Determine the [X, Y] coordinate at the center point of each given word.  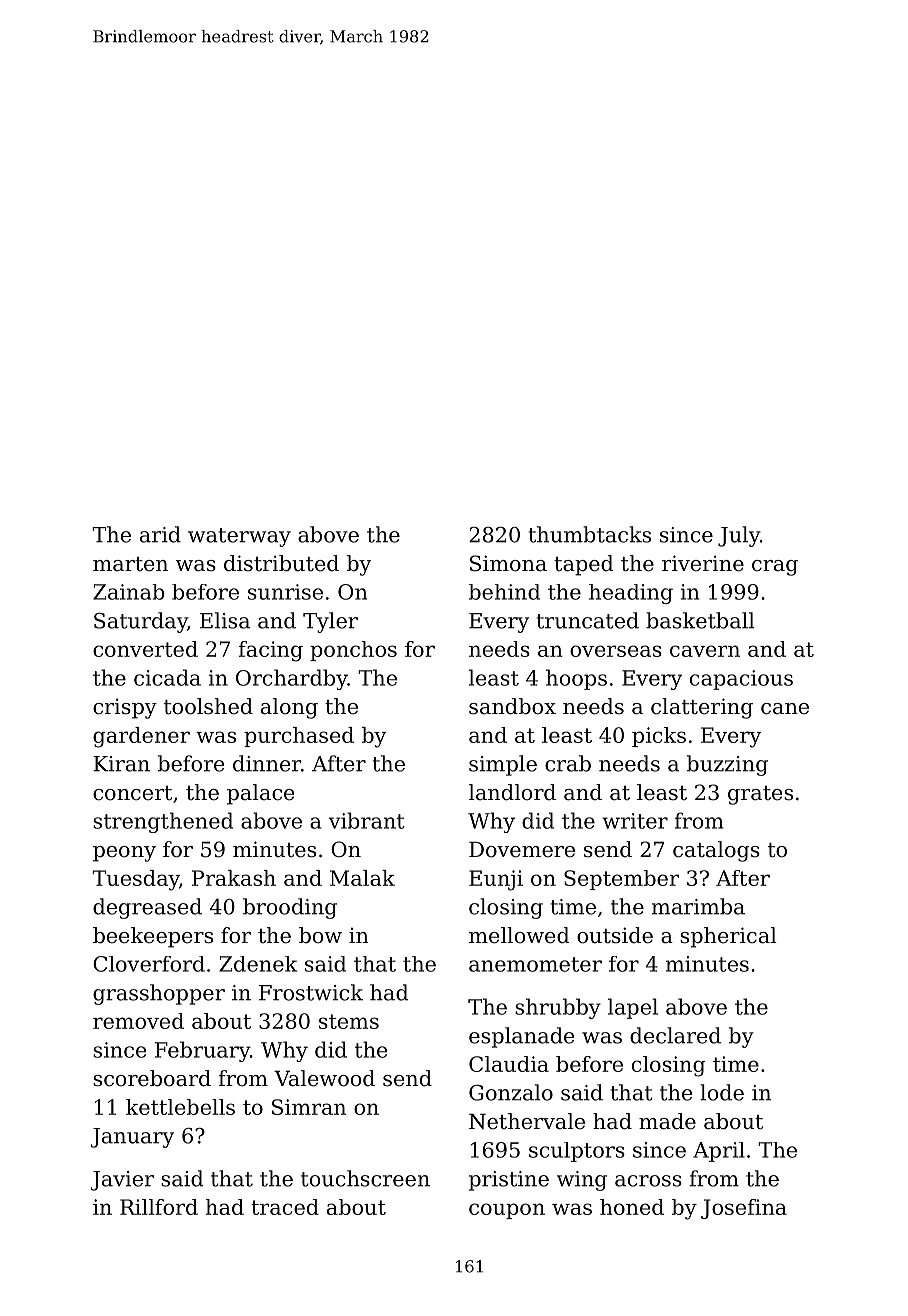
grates [760, 795]
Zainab [129, 592]
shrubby [558, 1008]
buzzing [727, 765]
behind [504, 592]
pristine [509, 1181]
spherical [728, 937]
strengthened [163, 822]
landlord [512, 792]
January [132, 1138]
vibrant [367, 820]
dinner [267, 763]
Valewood [324, 1078]
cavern [705, 651]
